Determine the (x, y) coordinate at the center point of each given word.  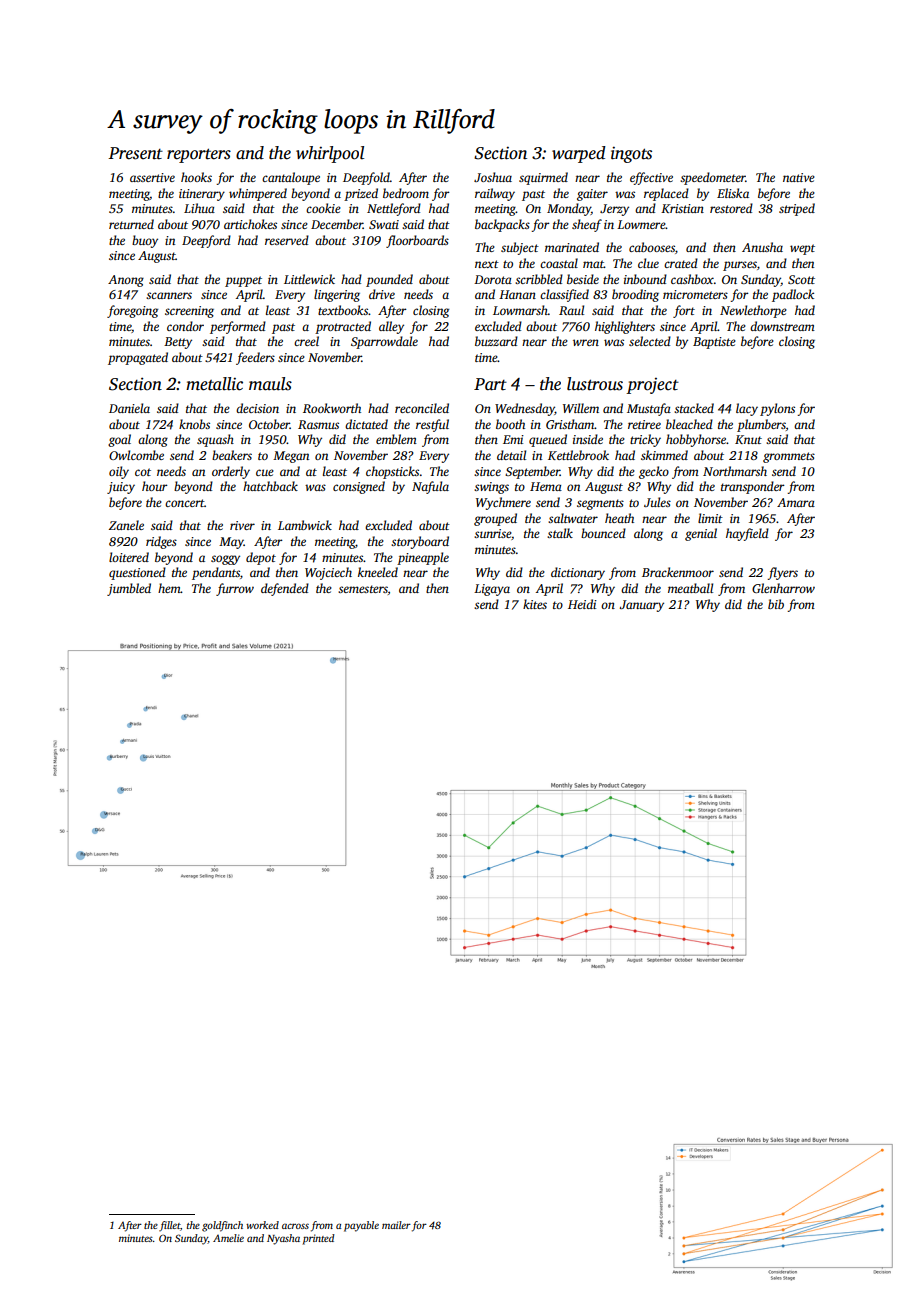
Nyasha (283, 1239)
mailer (396, 1225)
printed (319, 1239)
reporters (199, 155)
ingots (631, 154)
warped (579, 154)
